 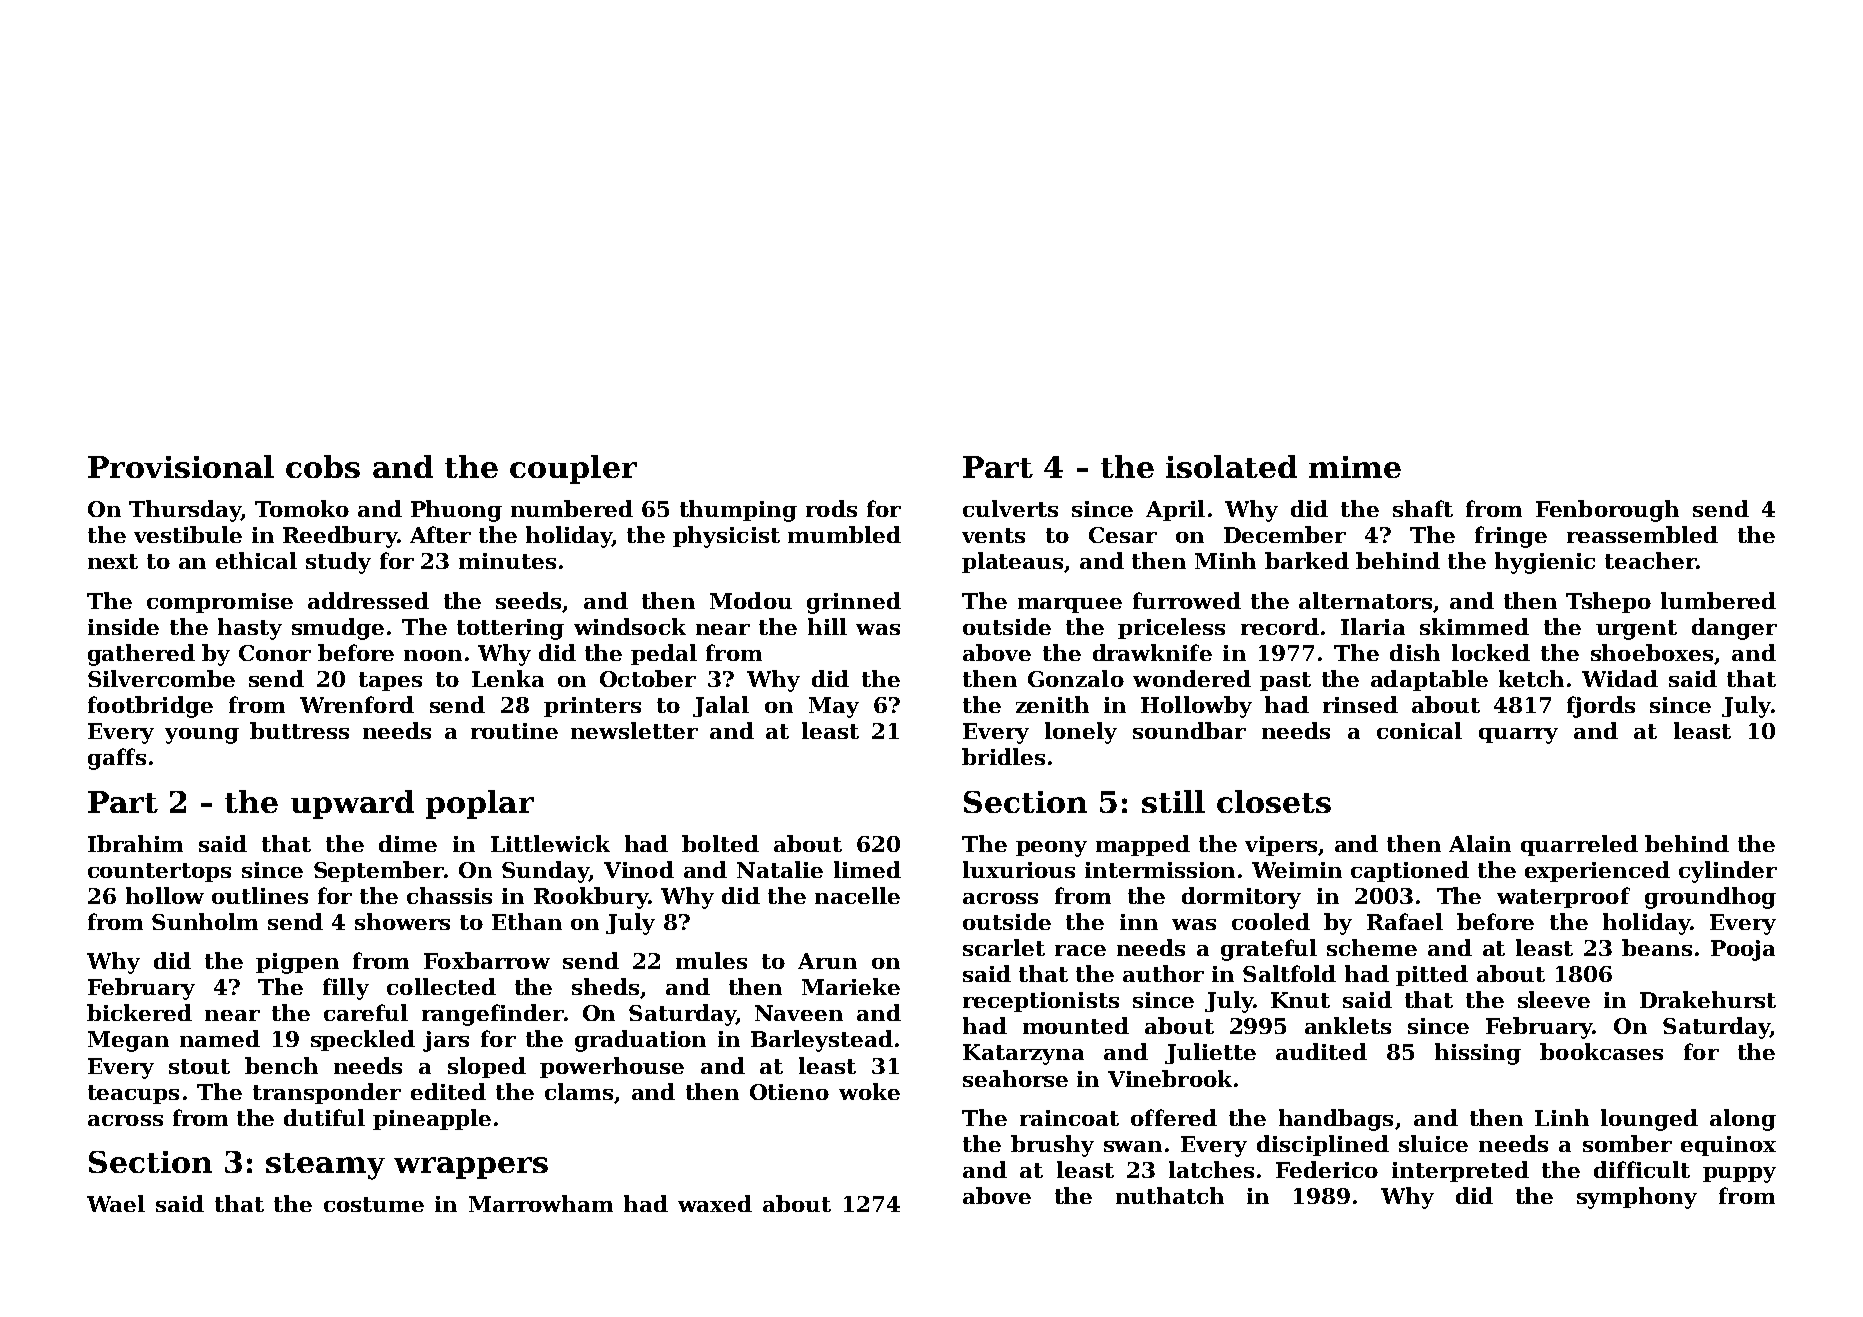 What do you see at coordinates (1355, 467) in the screenshot?
I see `mime` at bounding box center [1355, 467].
